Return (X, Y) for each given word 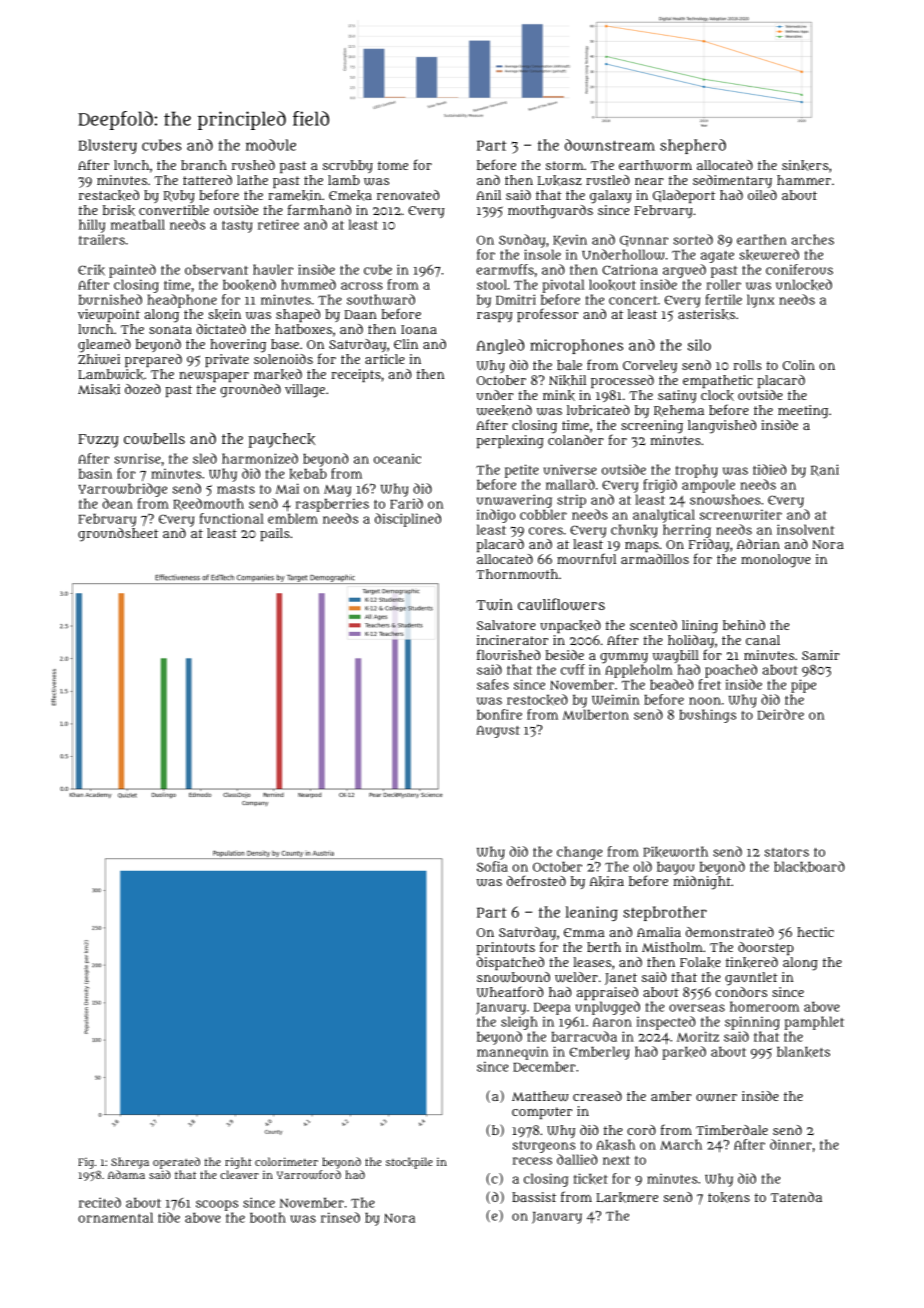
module (271, 145)
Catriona (630, 270)
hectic (815, 932)
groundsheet (118, 535)
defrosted (536, 880)
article (385, 359)
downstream (610, 145)
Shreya (130, 1163)
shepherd (693, 146)
